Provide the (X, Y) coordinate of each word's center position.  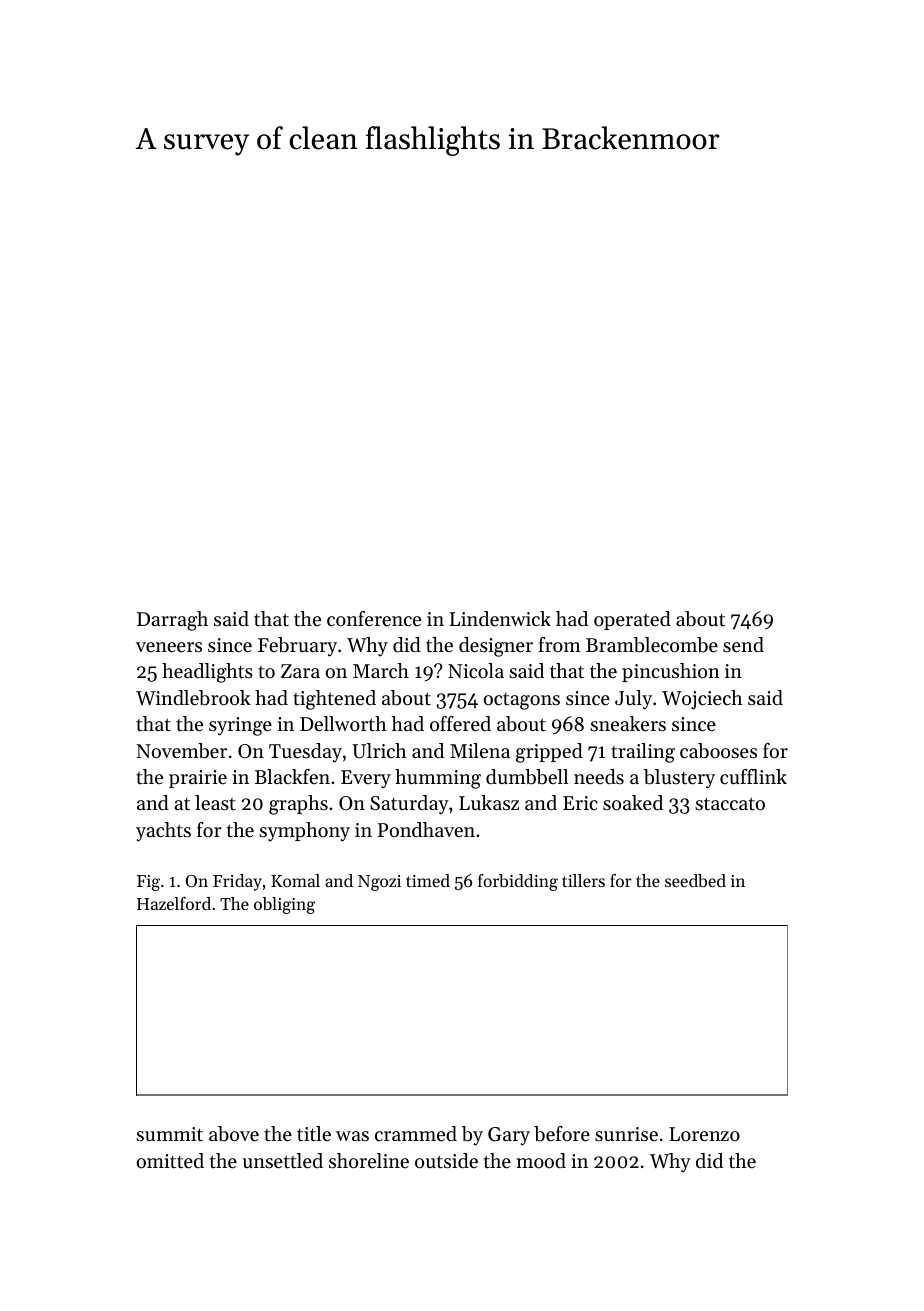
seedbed (695, 880)
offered (460, 724)
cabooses (718, 751)
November (181, 751)
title (314, 1134)
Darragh (172, 621)
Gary (509, 1136)
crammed (416, 1134)
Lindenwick (500, 618)
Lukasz (489, 803)
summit (169, 1134)
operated (632, 620)
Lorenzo (704, 1134)
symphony (304, 832)
